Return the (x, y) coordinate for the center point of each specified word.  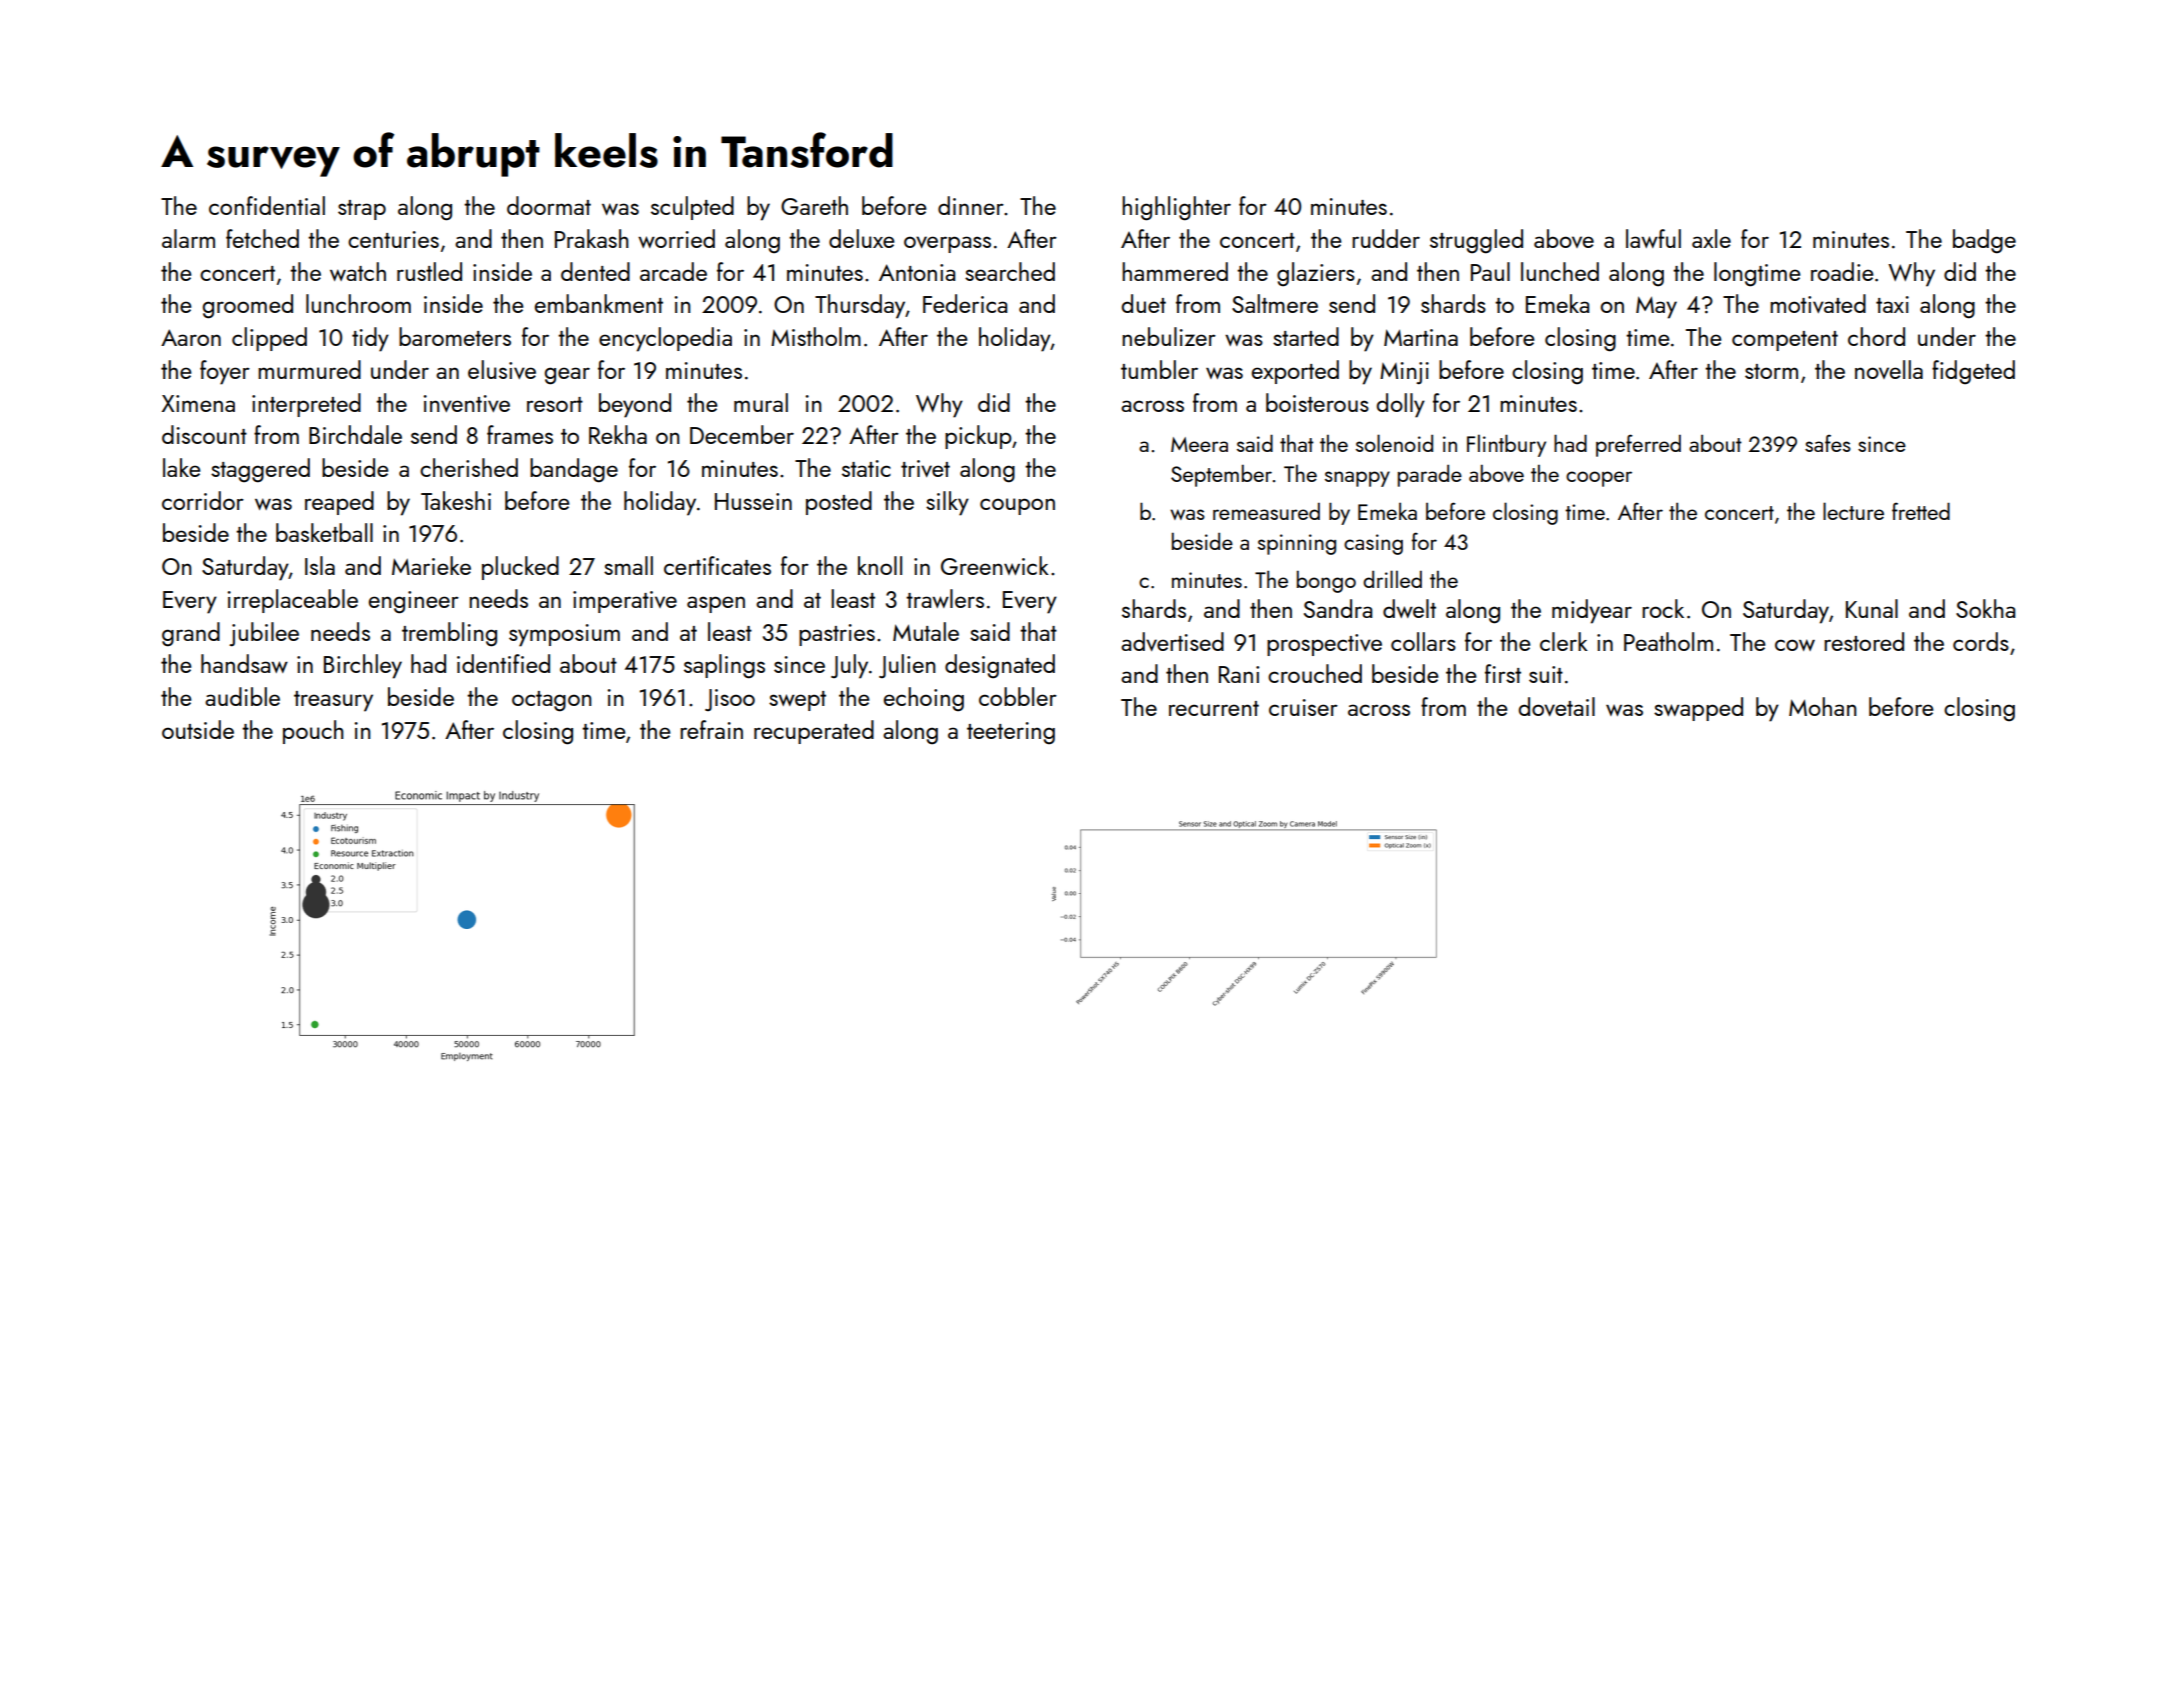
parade (1430, 476)
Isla (320, 565)
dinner (971, 205)
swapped (1698, 709)
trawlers (945, 598)
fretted (1921, 511)
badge (1984, 241)
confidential (267, 205)
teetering (1011, 733)
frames (520, 434)
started (1306, 336)
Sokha (1985, 608)
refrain (711, 729)
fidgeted (1973, 372)
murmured (309, 369)
